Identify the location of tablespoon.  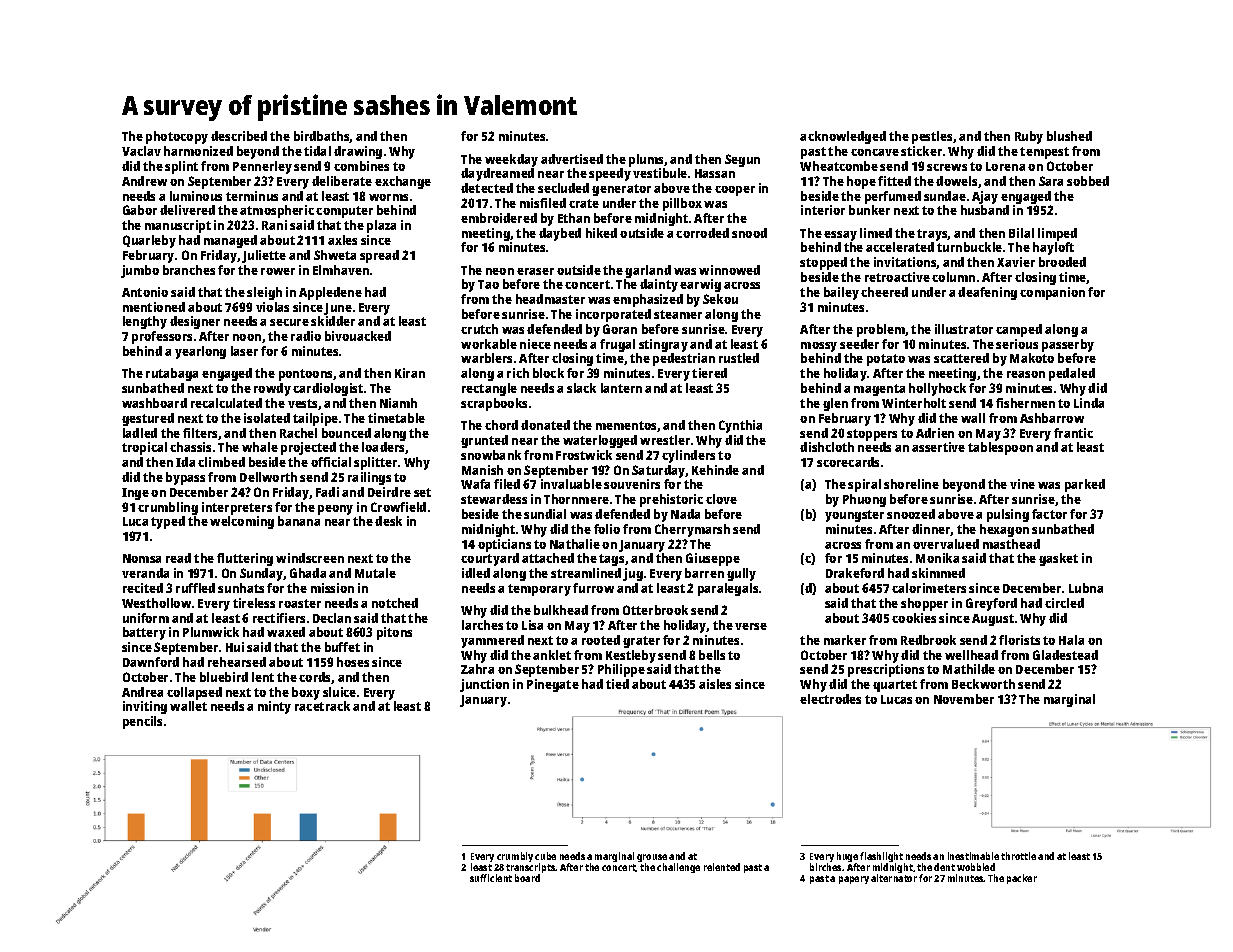
(1000, 448).
